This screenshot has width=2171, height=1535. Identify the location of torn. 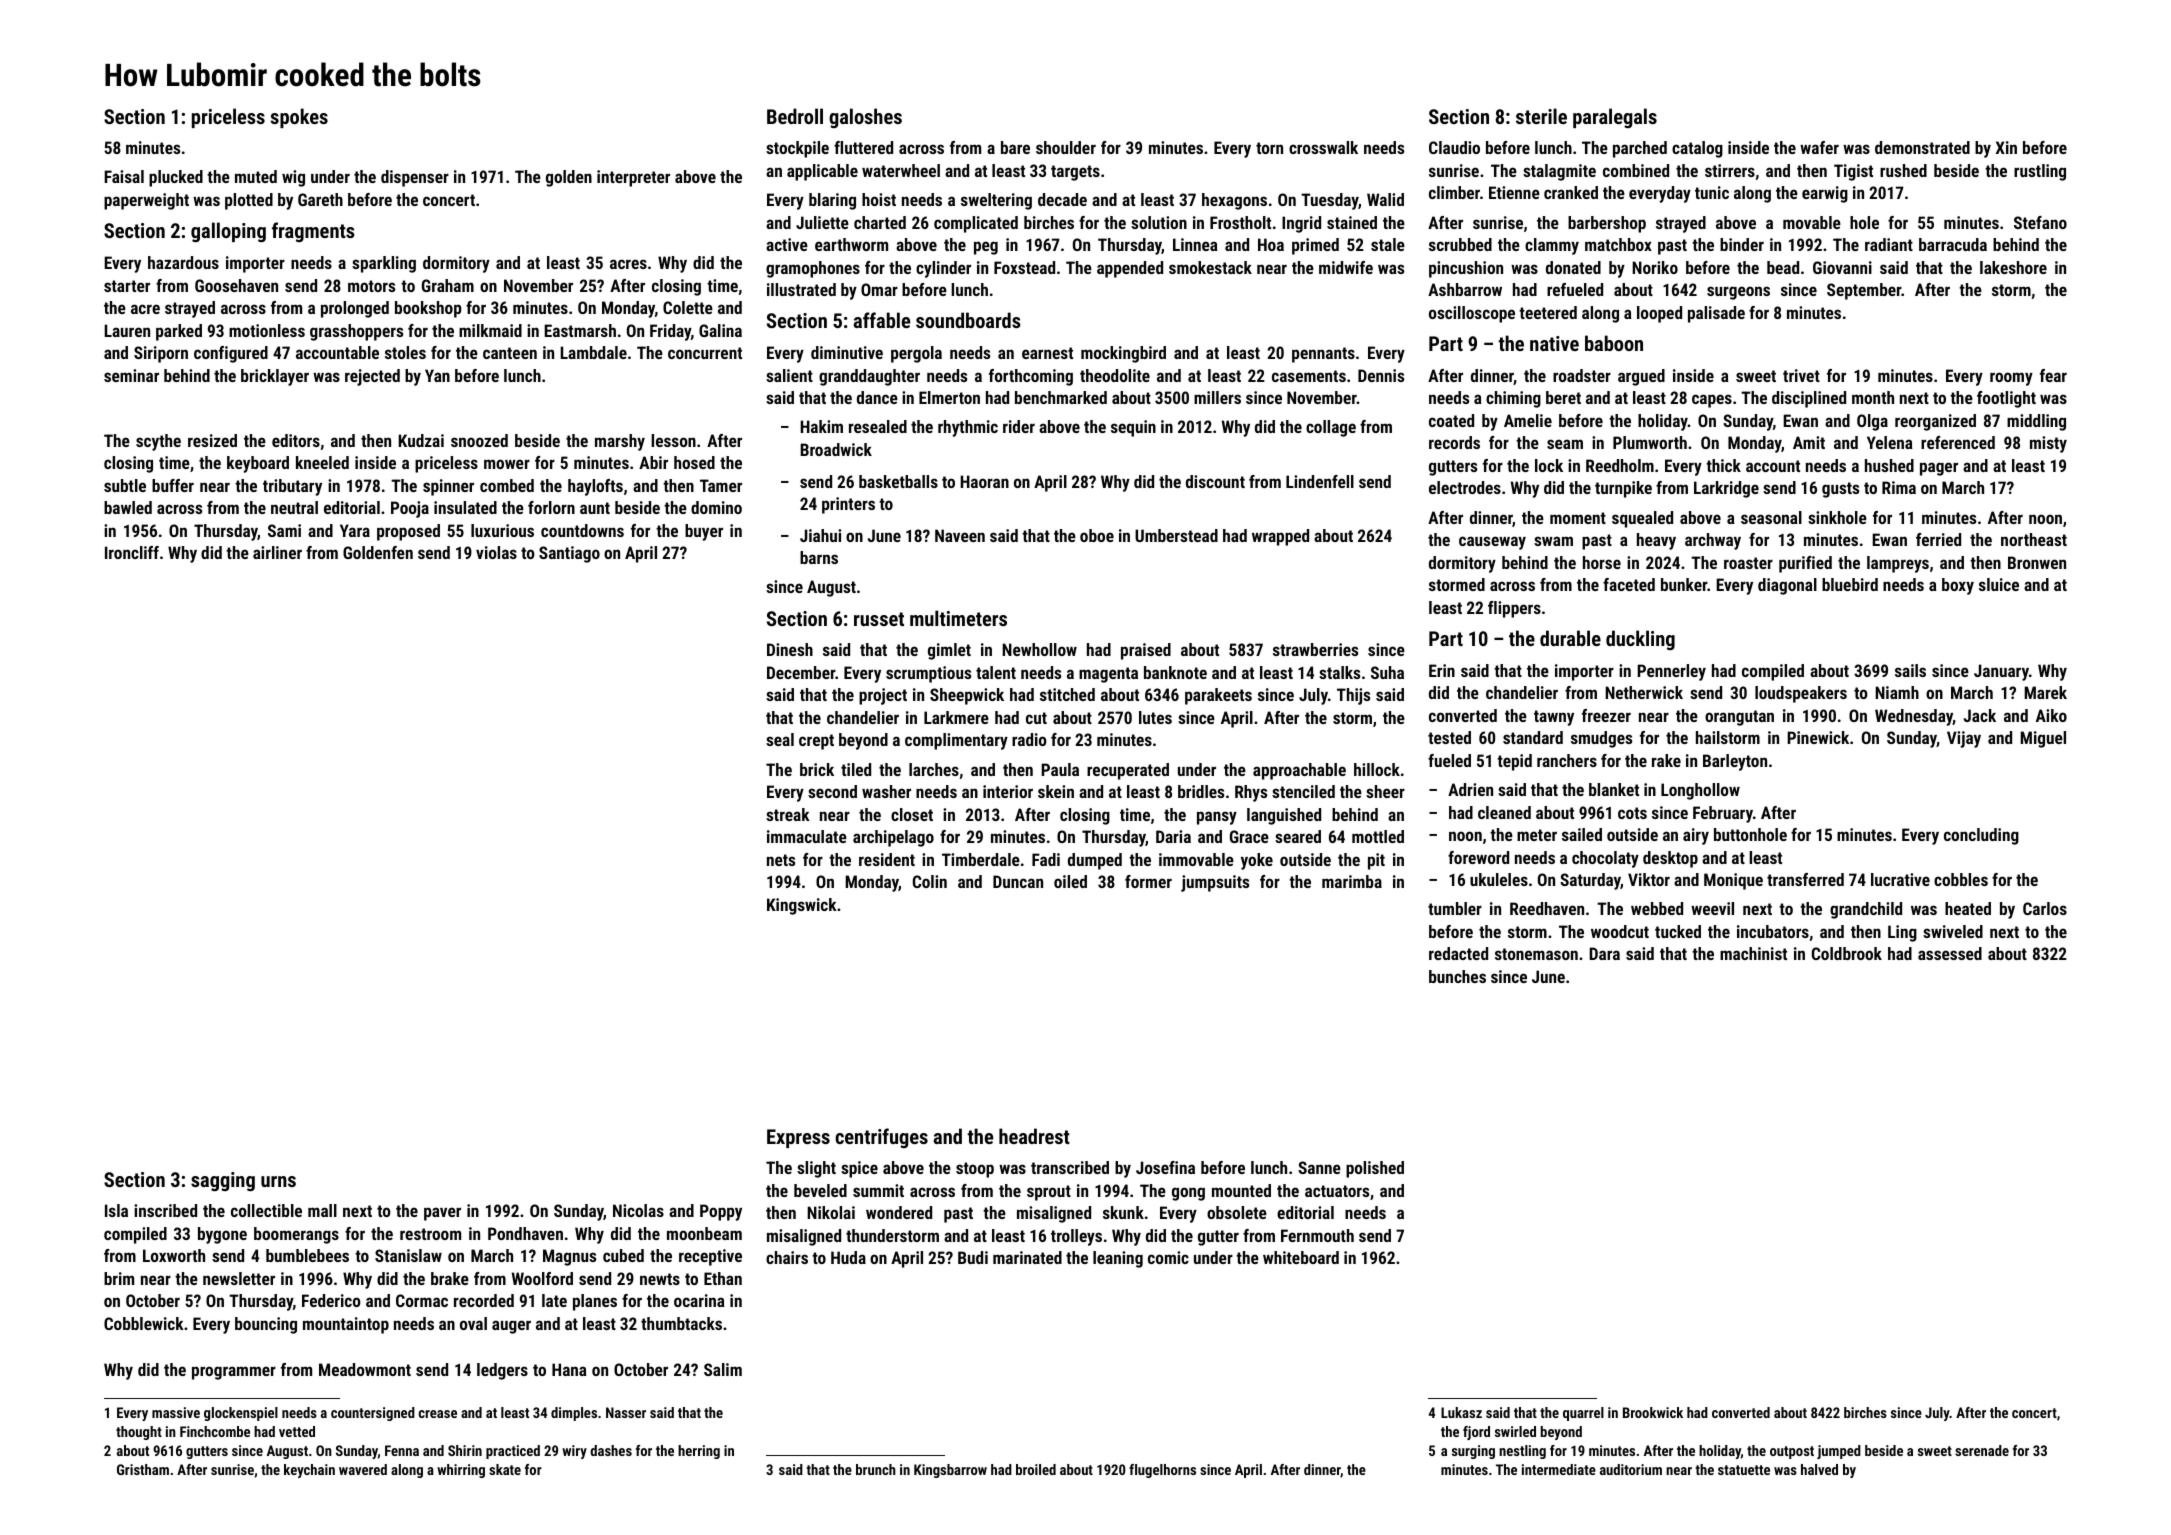
(1269, 148).
